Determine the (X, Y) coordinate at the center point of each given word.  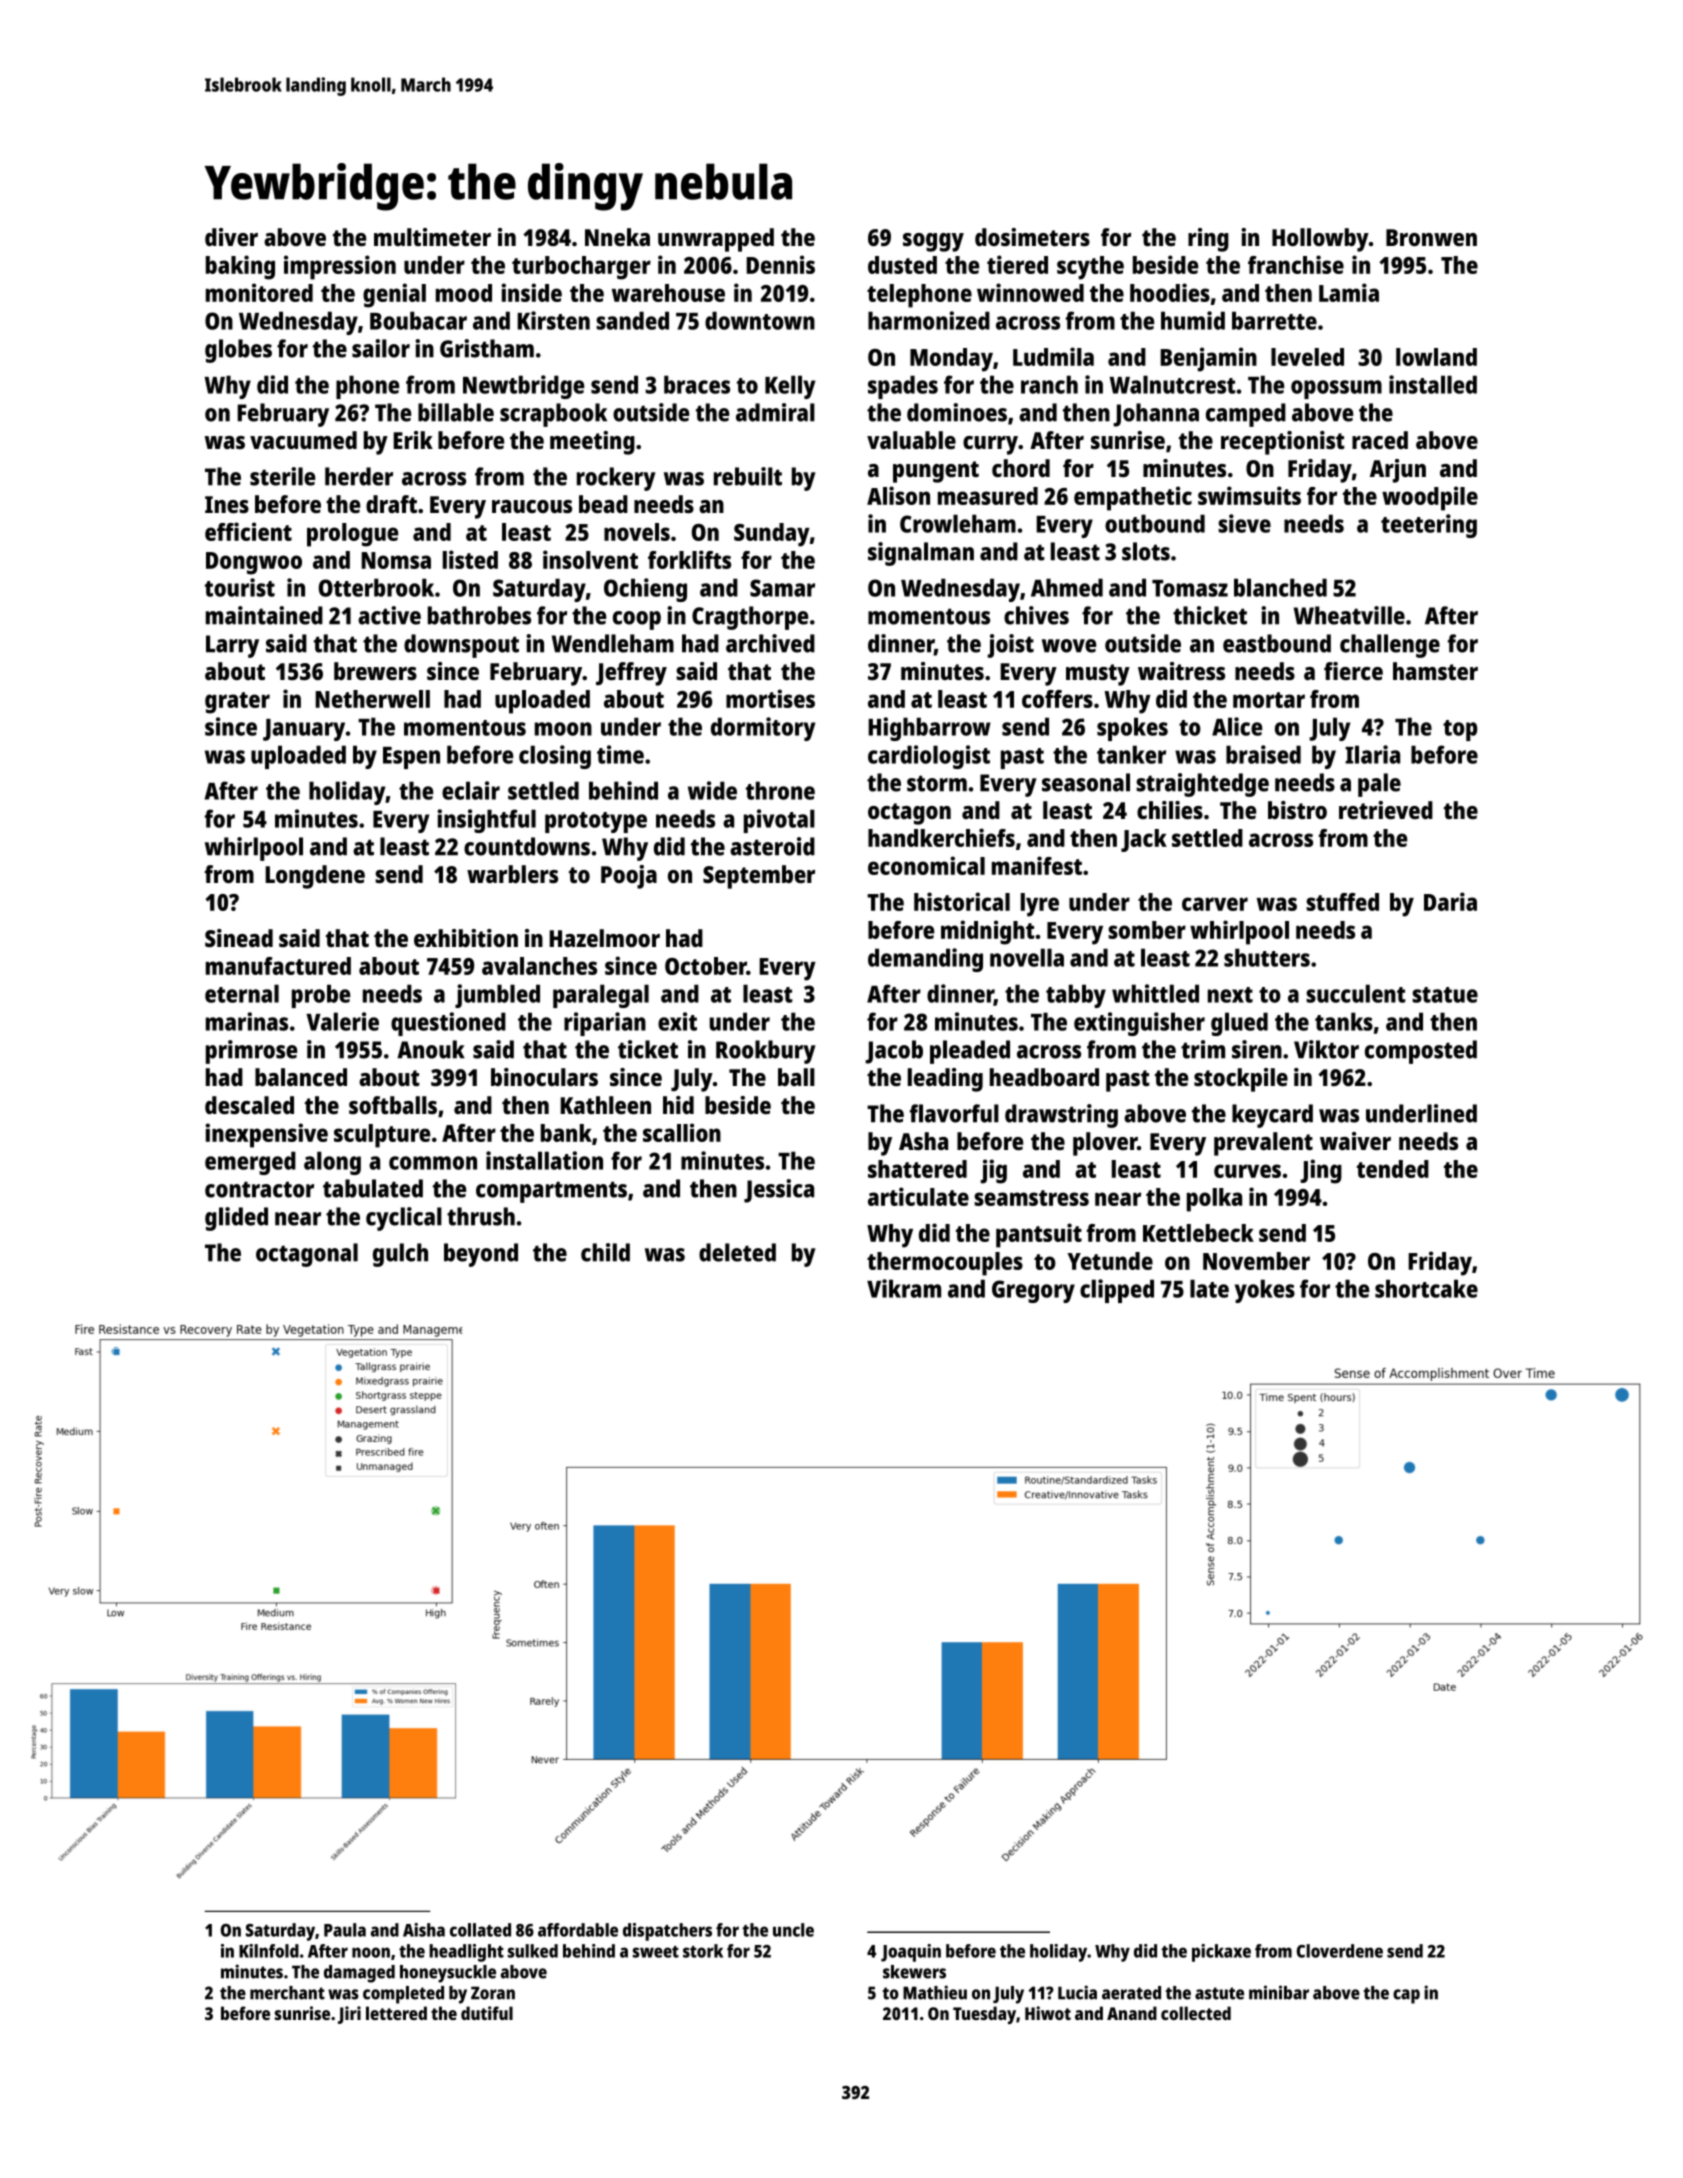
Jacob (894, 1052)
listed (470, 559)
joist (1011, 646)
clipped (1117, 1291)
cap (1406, 1996)
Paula (345, 1930)
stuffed (1342, 902)
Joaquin (911, 1953)
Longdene (315, 877)
